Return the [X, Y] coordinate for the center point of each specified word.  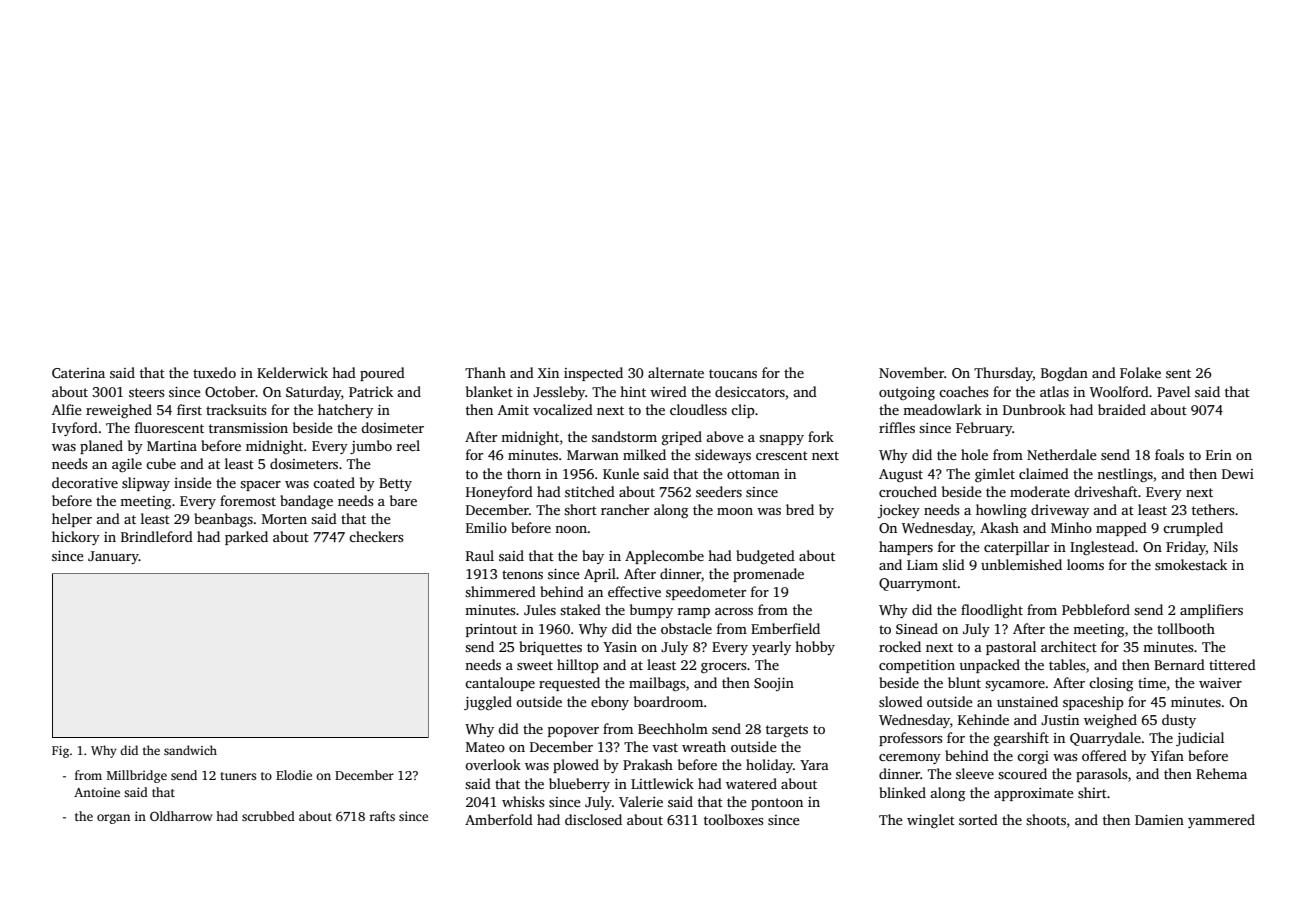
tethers [1213, 509]
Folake [1140, 372]
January [113, 557]
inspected [593, 374]
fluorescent [169, 427]
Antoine [97, 792]
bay [593, 557]
